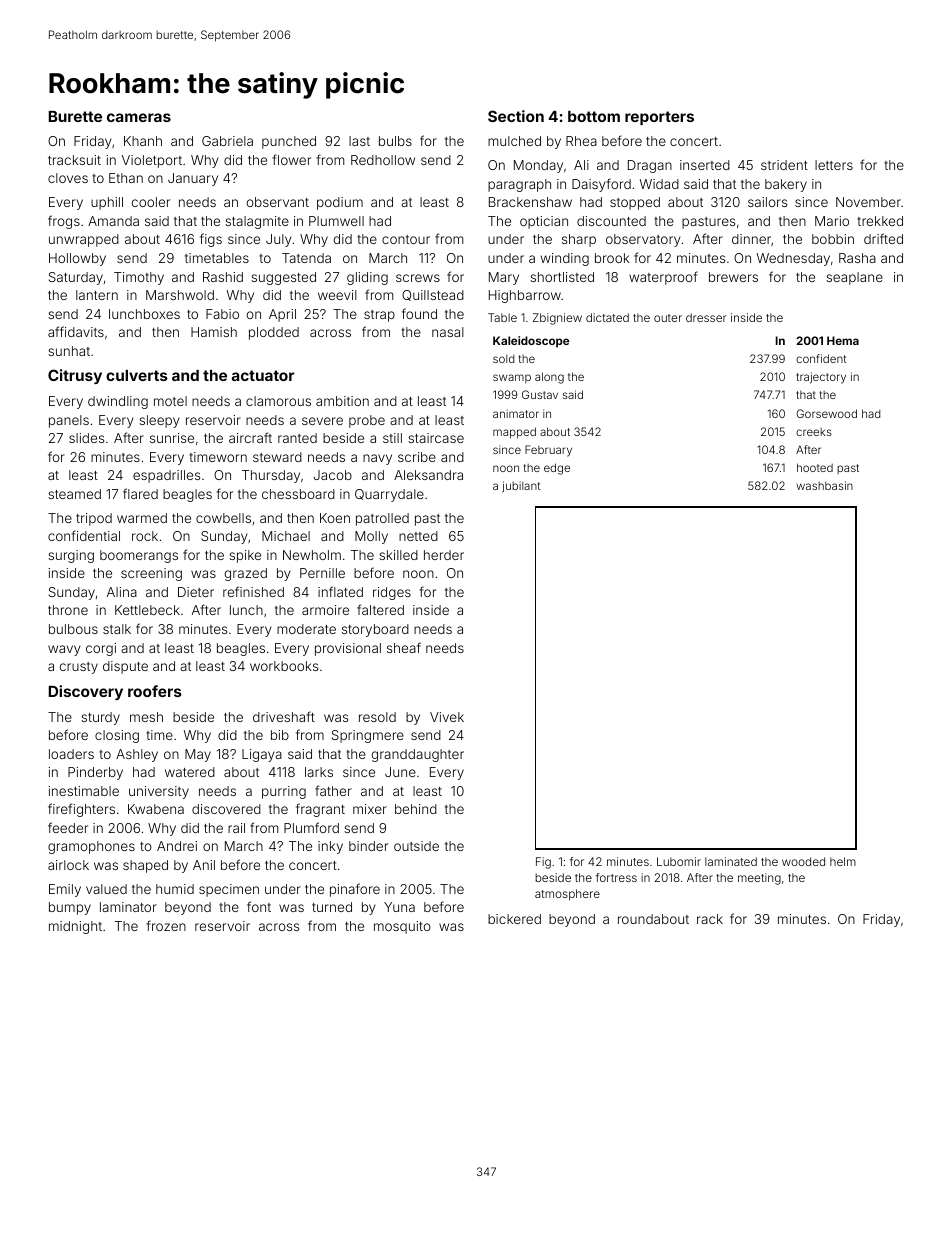 The image size is (952, 1233). What do you see at coordinates (706, 317) in the document?
I see `dresser` at bounding box center [706, 317].
